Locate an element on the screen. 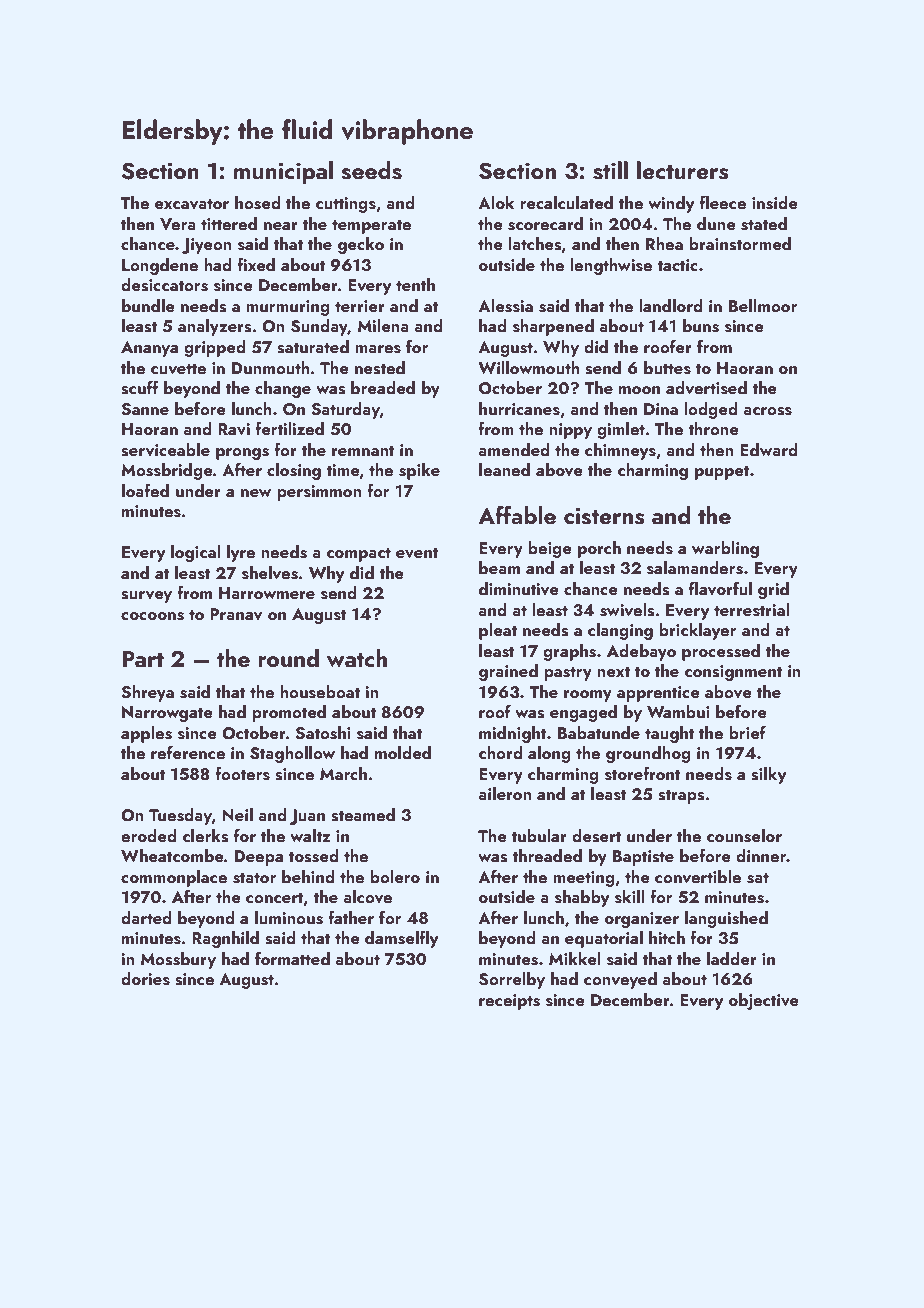 This screenshot has width=924, height=1308. Mossbury is located at coordinates (178, 960).
